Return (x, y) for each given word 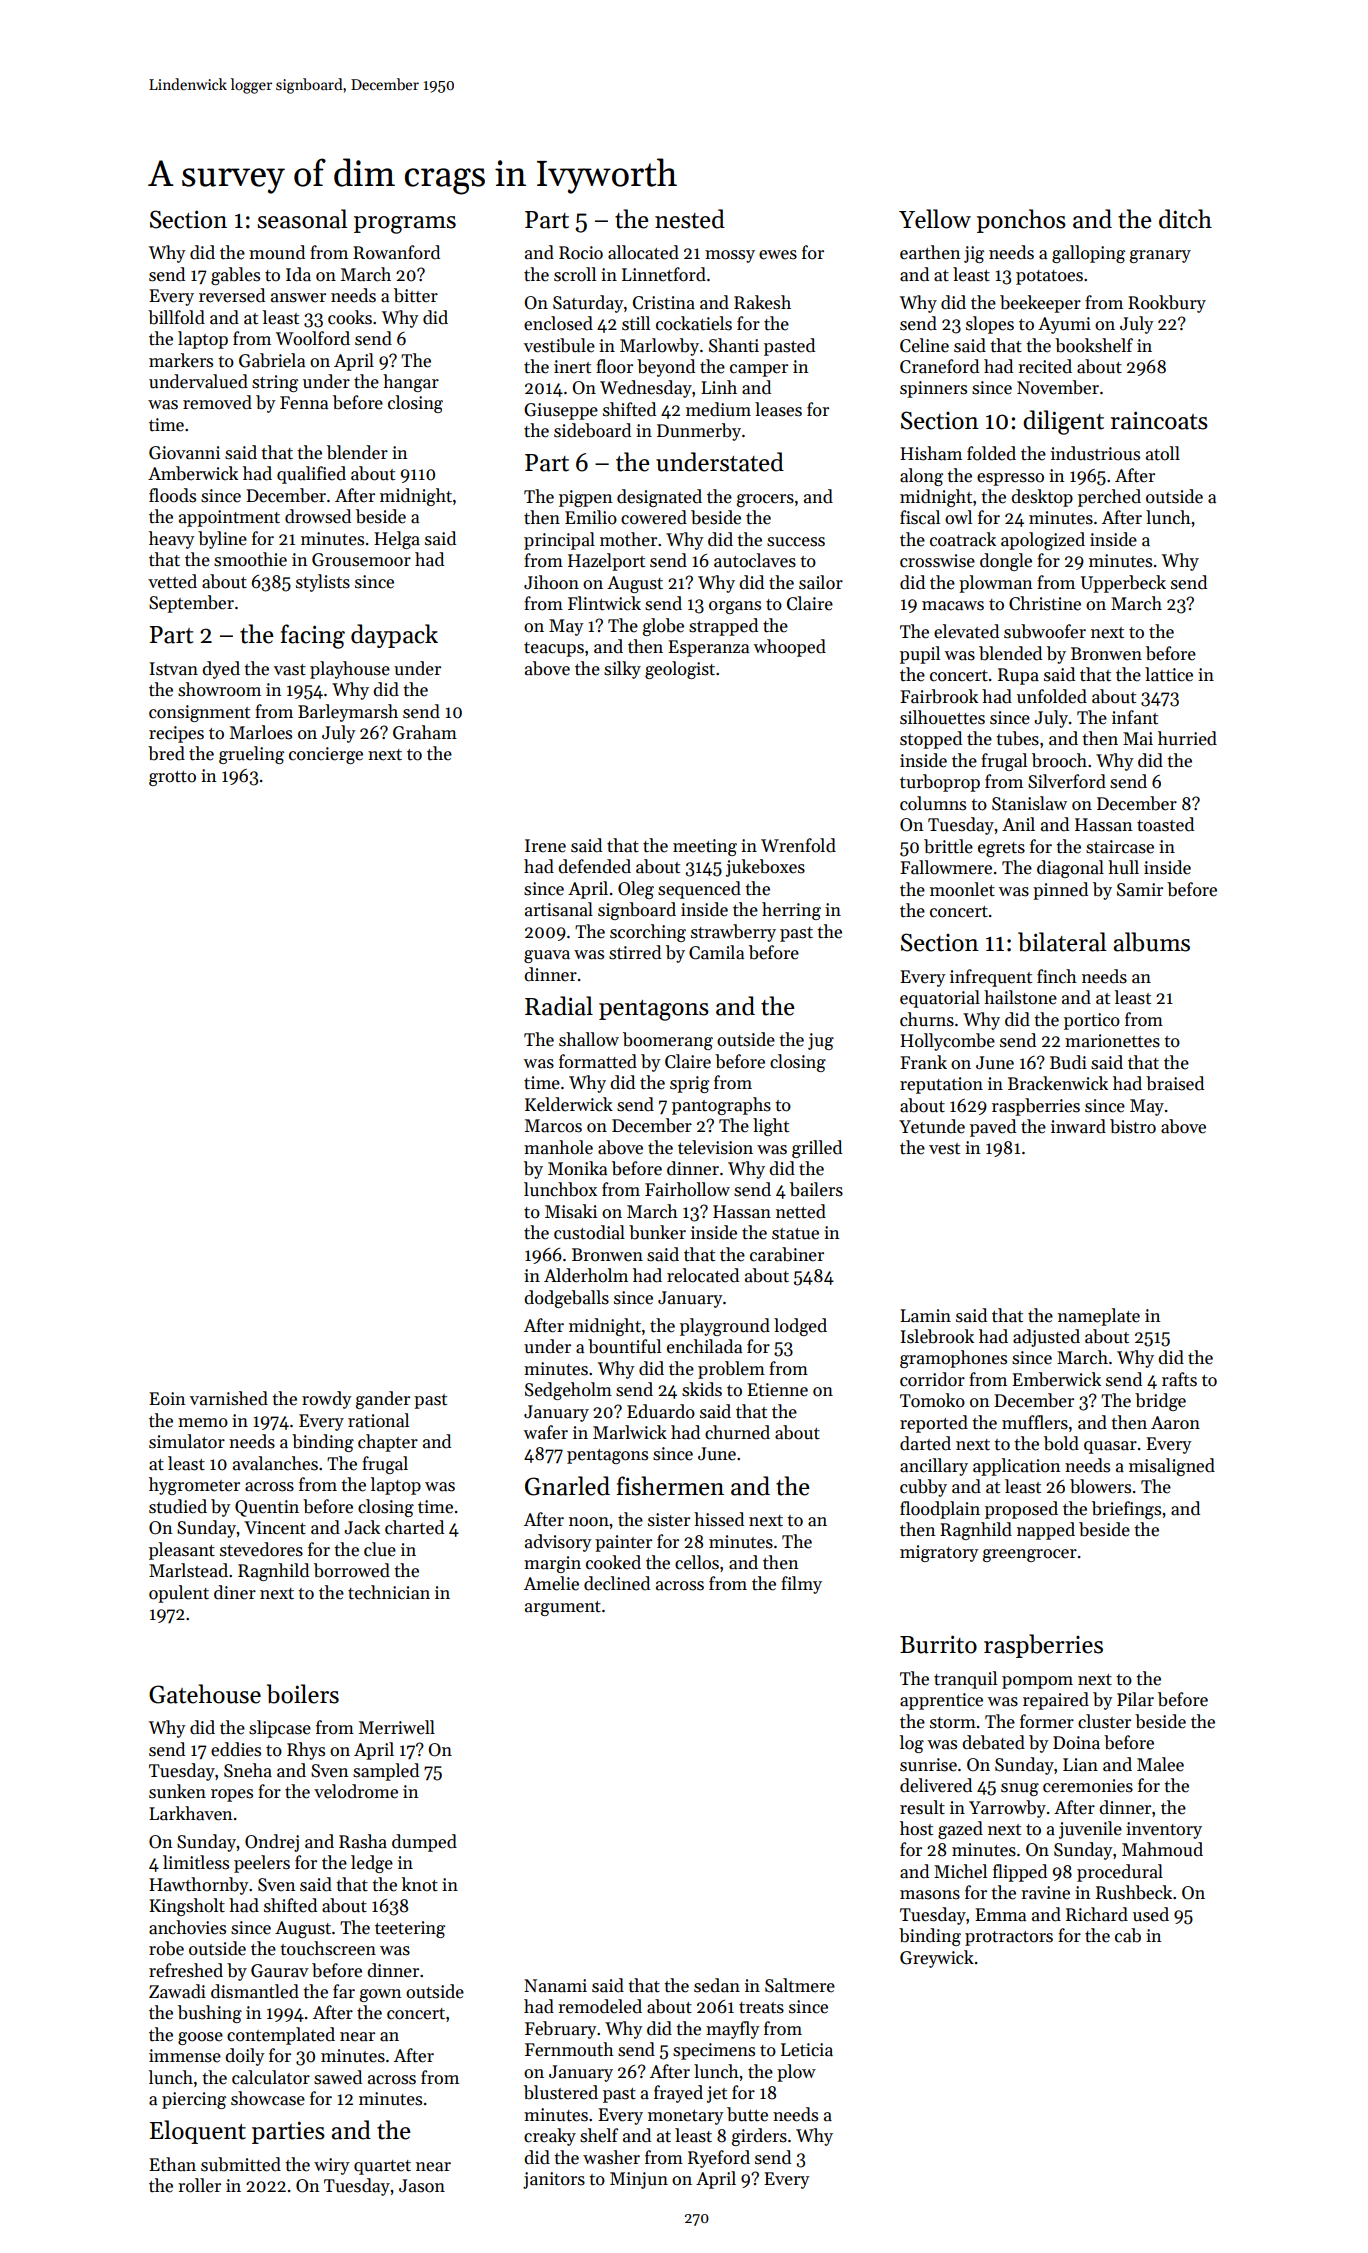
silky (622, 670)
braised (1175, 1083)
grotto (172, 778)
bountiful (624, 1346)
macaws (953, 606)
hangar (411, 383)
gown (380, 1995)
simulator (187, 1441)
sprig (689, 1084)
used (1151, 1914)
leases (778, 409)
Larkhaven (190, 1813)
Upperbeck (1123, 584)
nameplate (1099, 1317)
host (916, 1828)
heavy (172, 540)
